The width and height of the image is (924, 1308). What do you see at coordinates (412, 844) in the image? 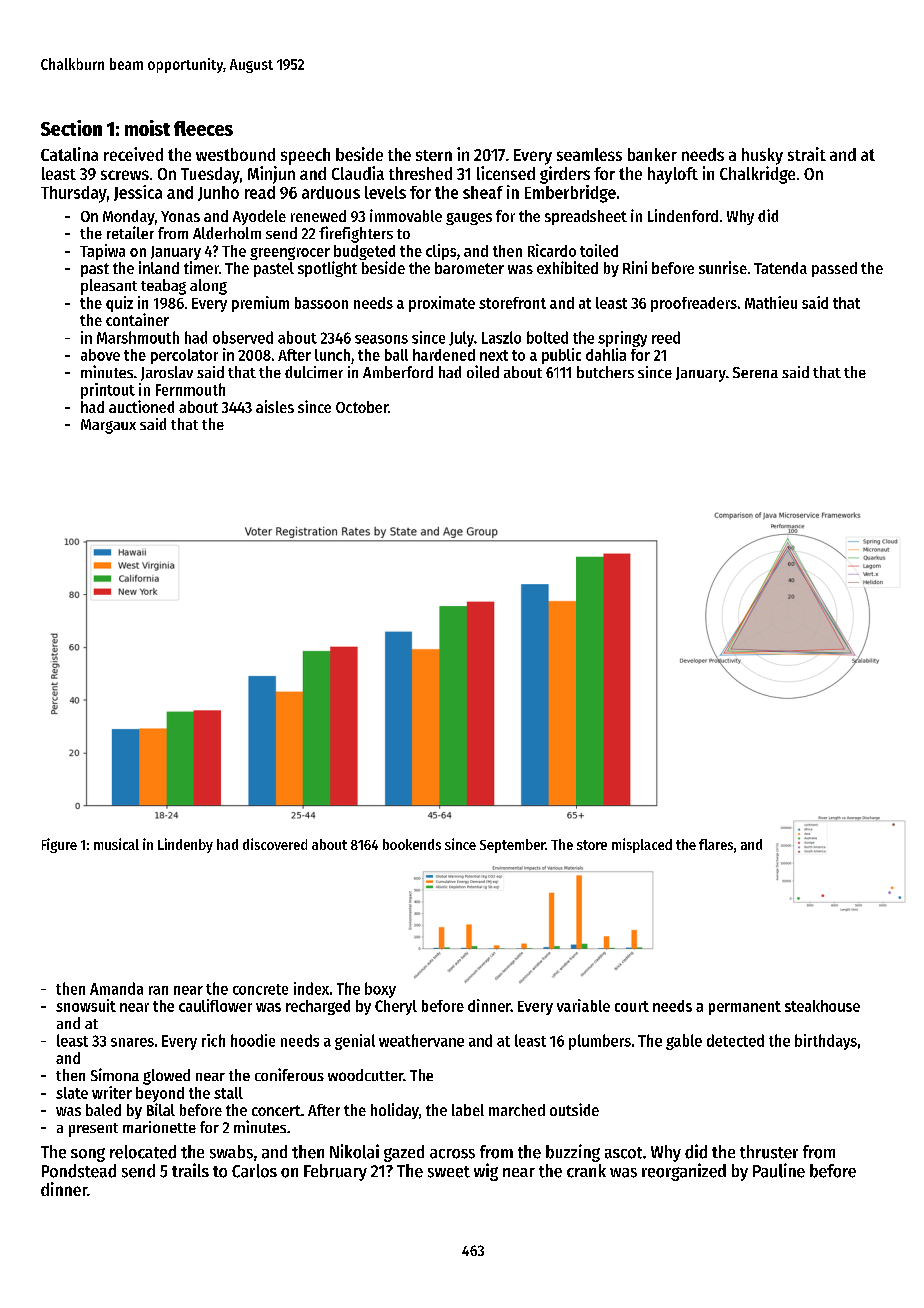
I see `bookends` at bounding box center [412, 844].
